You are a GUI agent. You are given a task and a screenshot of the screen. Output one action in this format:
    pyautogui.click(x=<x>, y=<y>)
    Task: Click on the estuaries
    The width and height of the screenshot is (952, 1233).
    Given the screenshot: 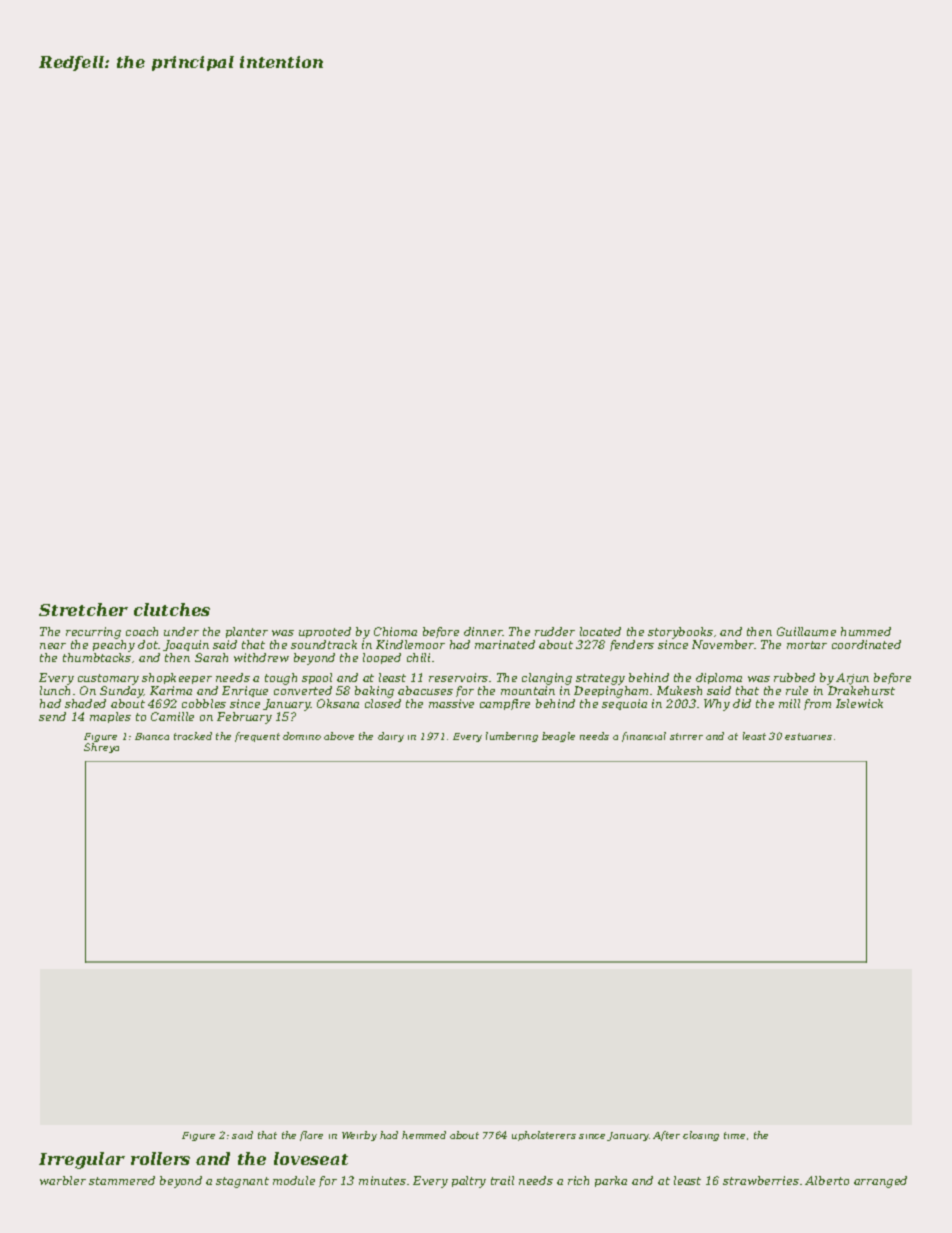 What is the action you would take?
    pyautogui.click(x=808, y=736)
